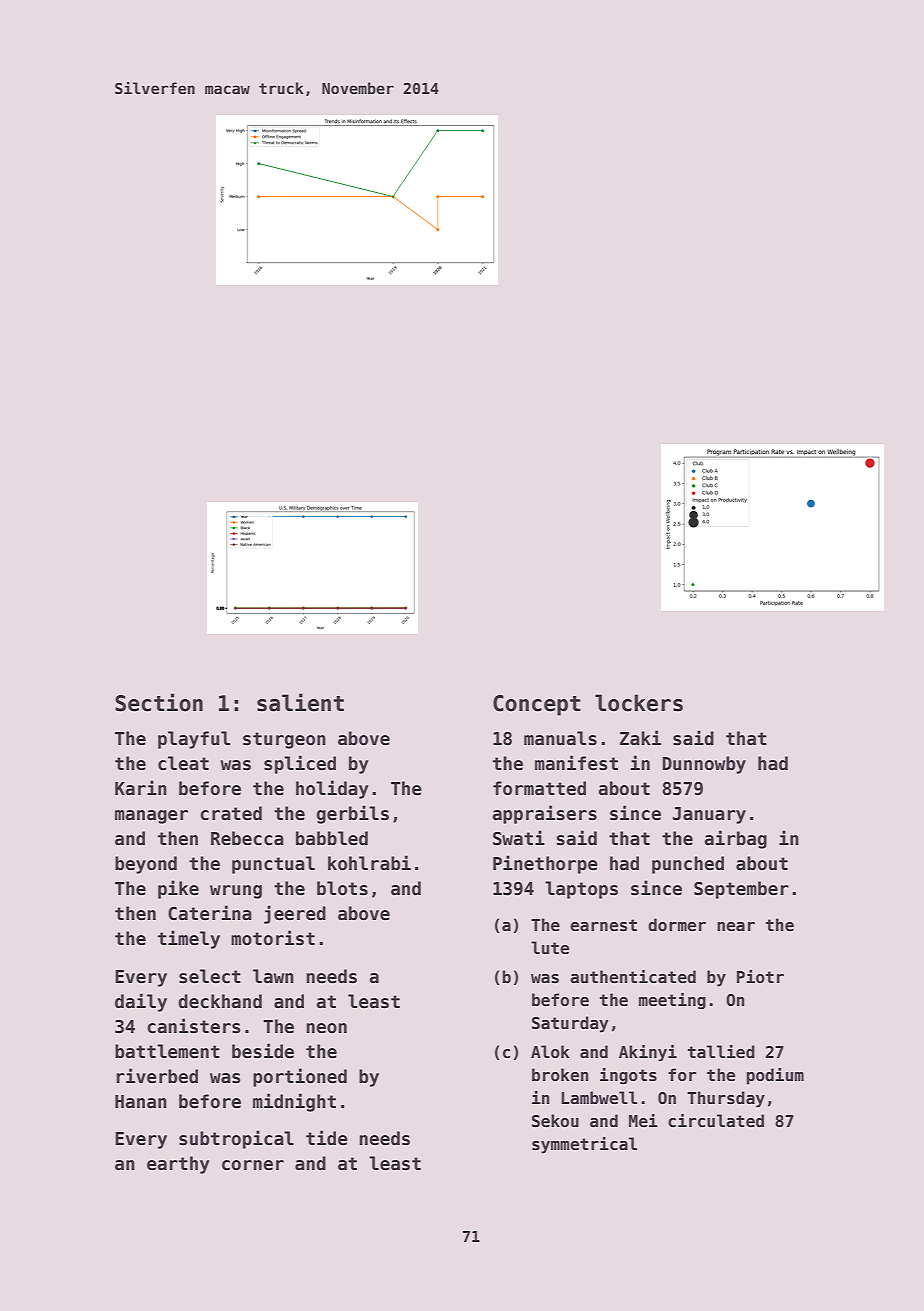 The image size is (924, 1311). What do you see at coordinates (721, 1052) in the screenshot?
I see `tallied` at bounding box center [721, 1052].
